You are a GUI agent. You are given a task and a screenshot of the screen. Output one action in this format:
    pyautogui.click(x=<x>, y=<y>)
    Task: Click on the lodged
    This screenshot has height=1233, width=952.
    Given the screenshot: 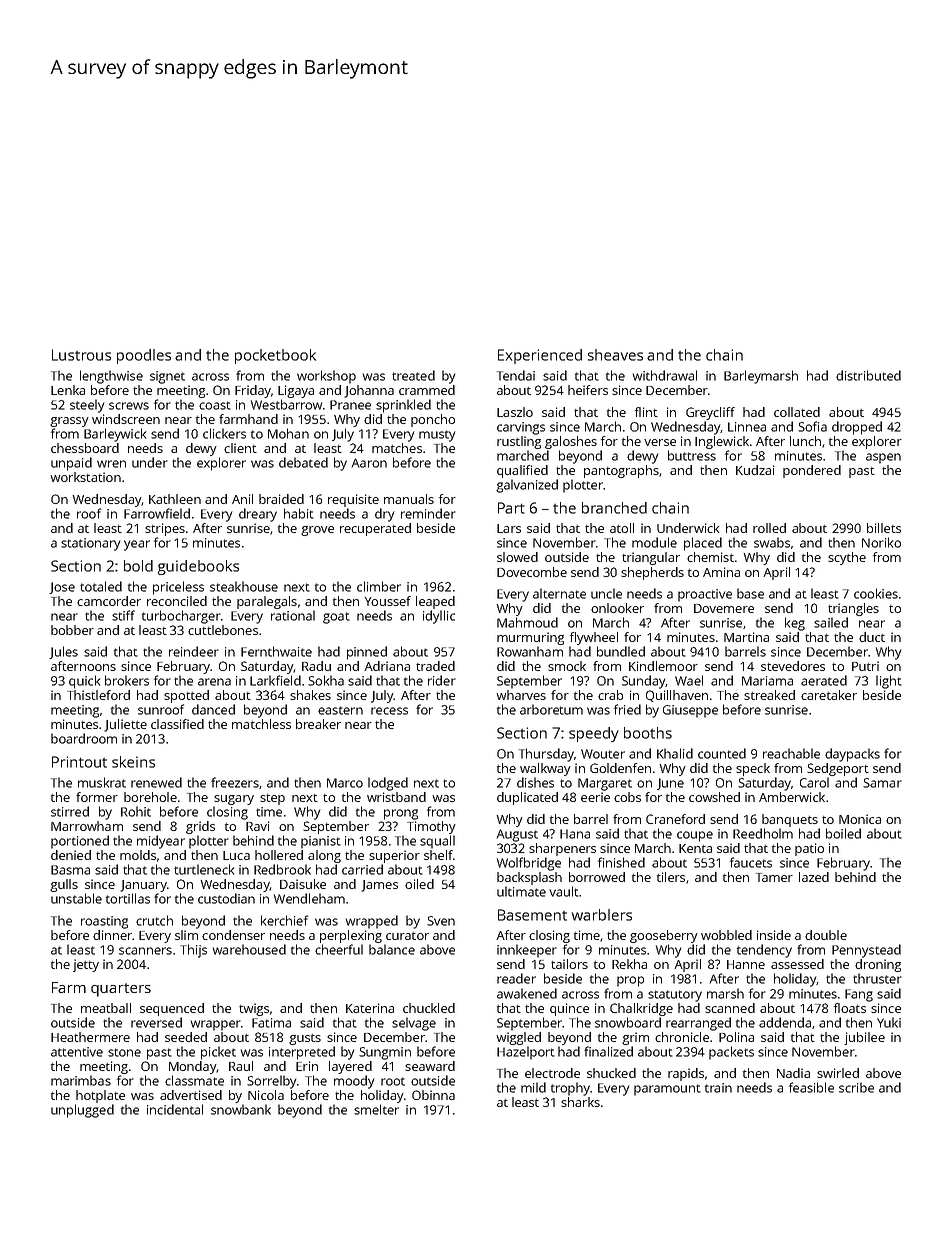 What is the action you would take?
    pyautogui.click(x=388, y=784)
